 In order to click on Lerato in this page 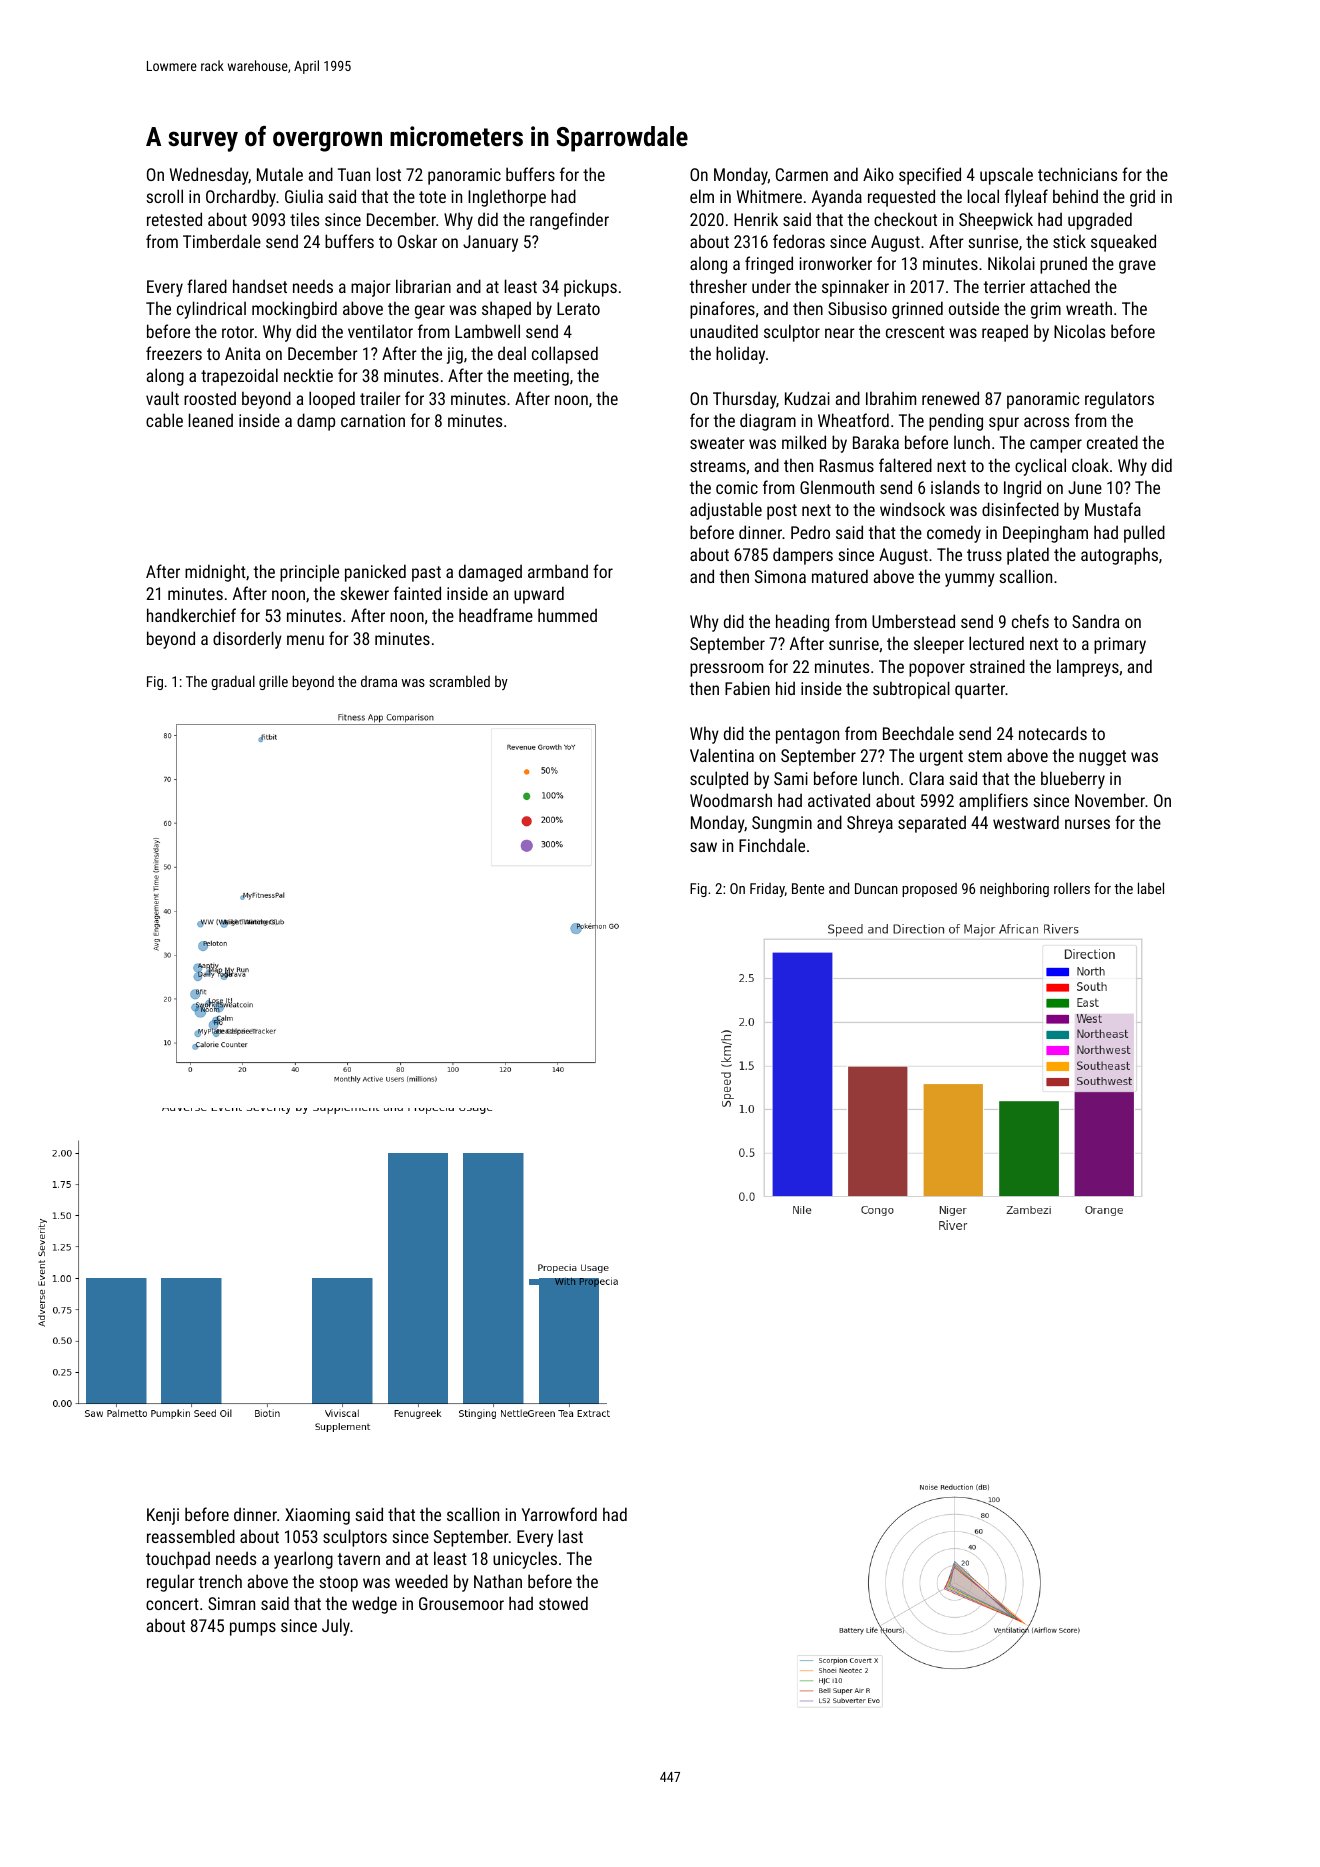, I will do `click(578, 308)`.
